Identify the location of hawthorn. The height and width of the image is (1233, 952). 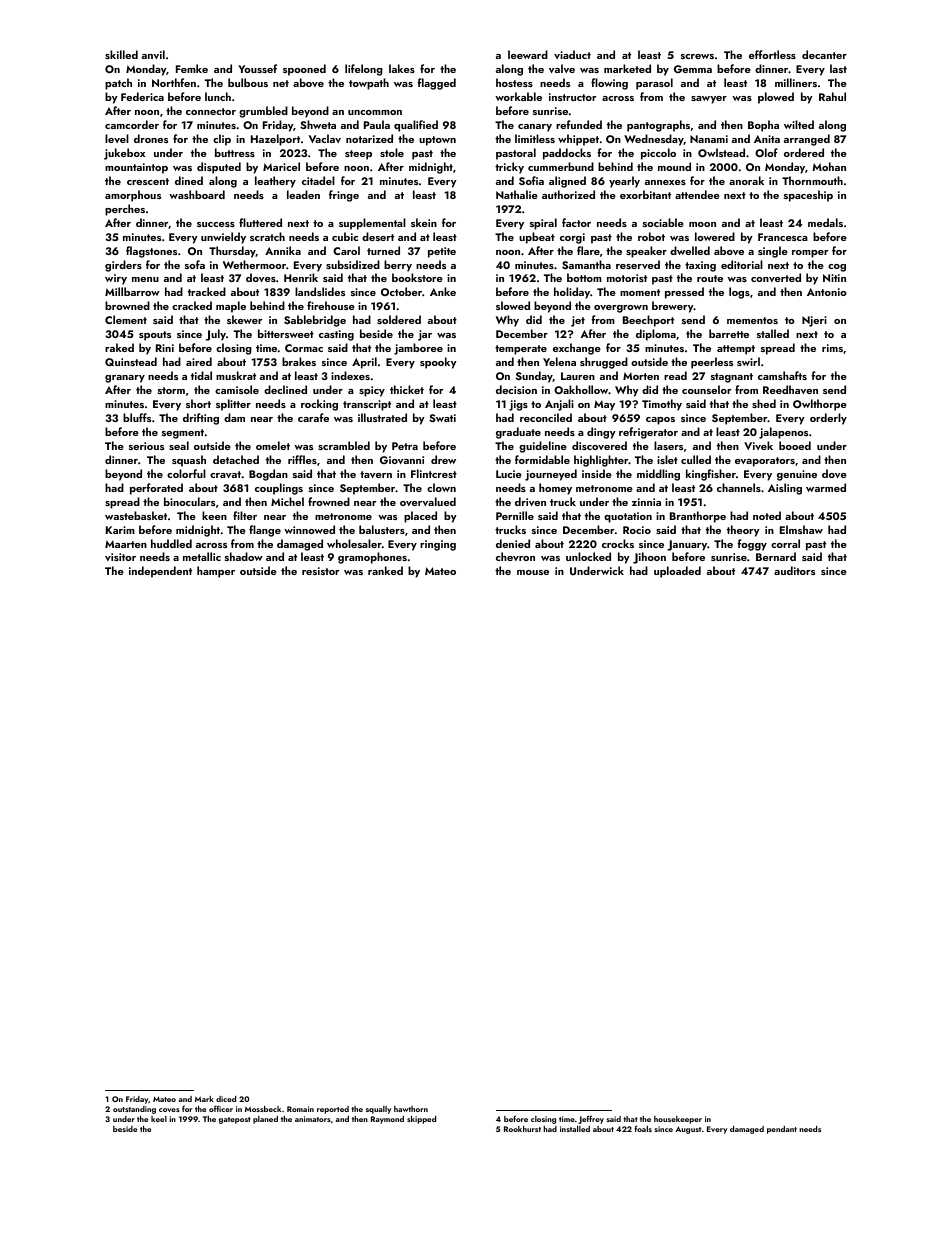
(411, 1109).
